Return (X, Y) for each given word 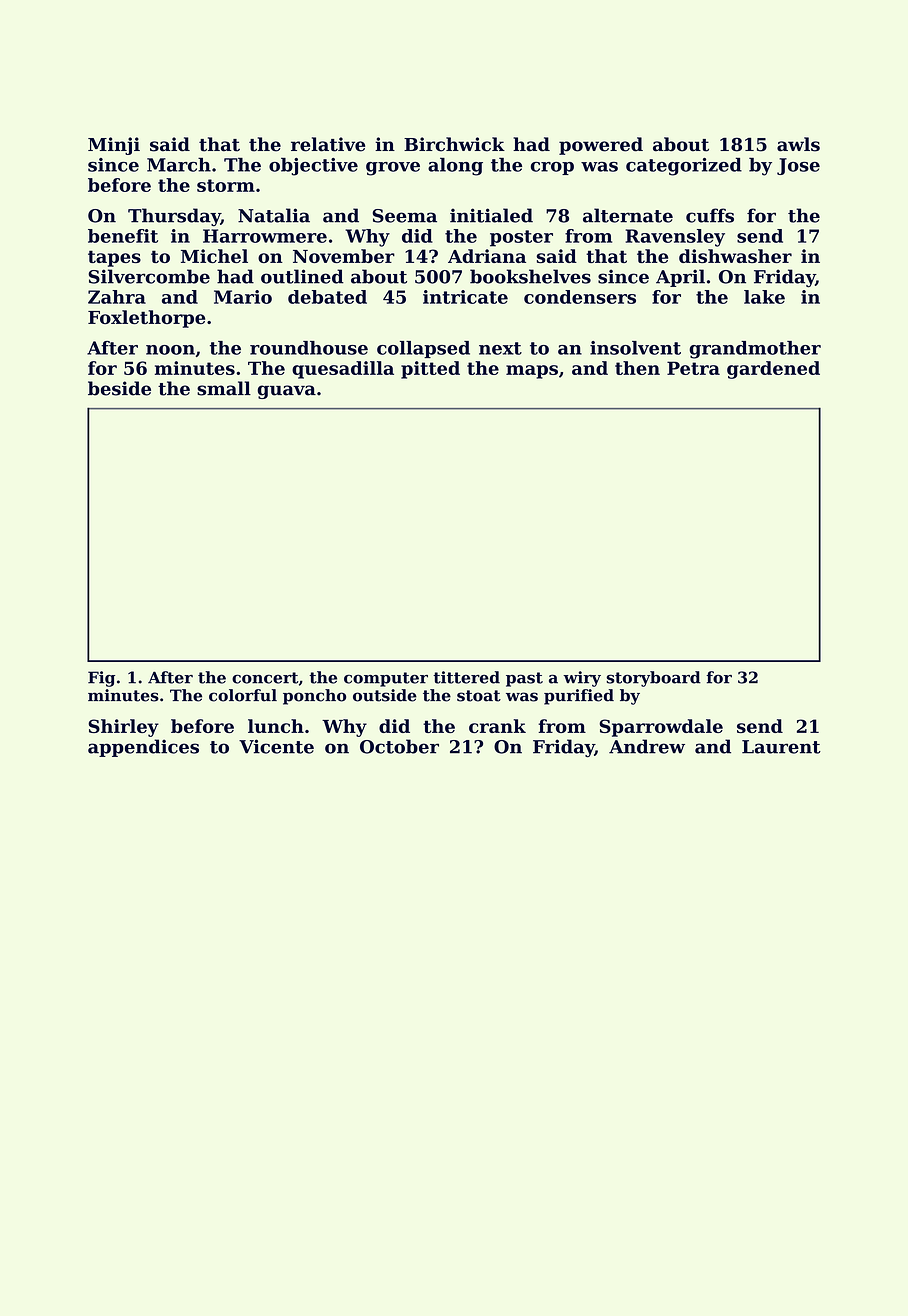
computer (386, 679)
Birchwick (454, 144)
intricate (465, 297)
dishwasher (735, 256)
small (224, 388)
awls (798, 144)
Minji (114, 146)
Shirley (123, 728)
